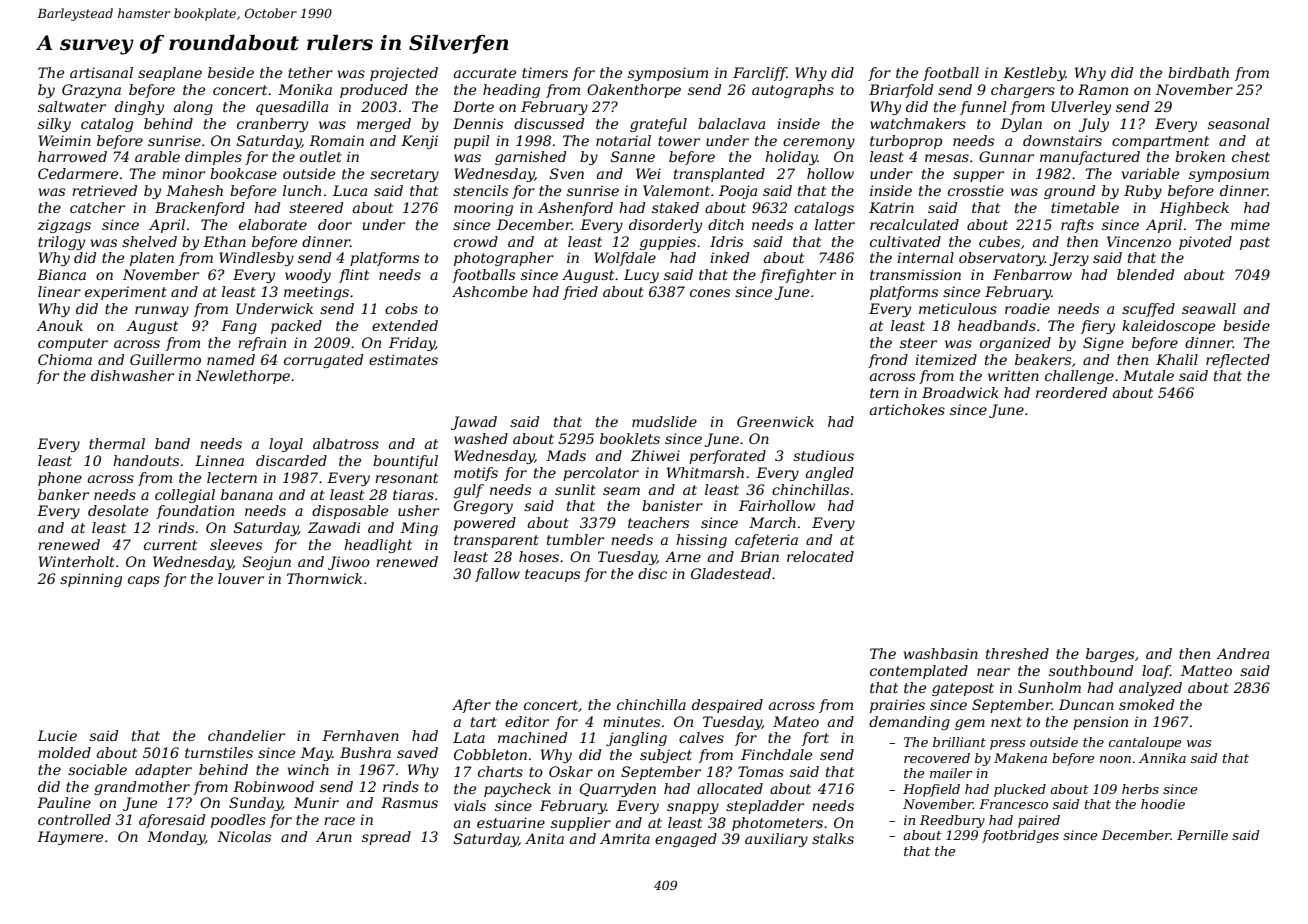 Image resolution: width=1308 pixels, height=924 pixels. I want to click on estimates, so click(403, 359).
